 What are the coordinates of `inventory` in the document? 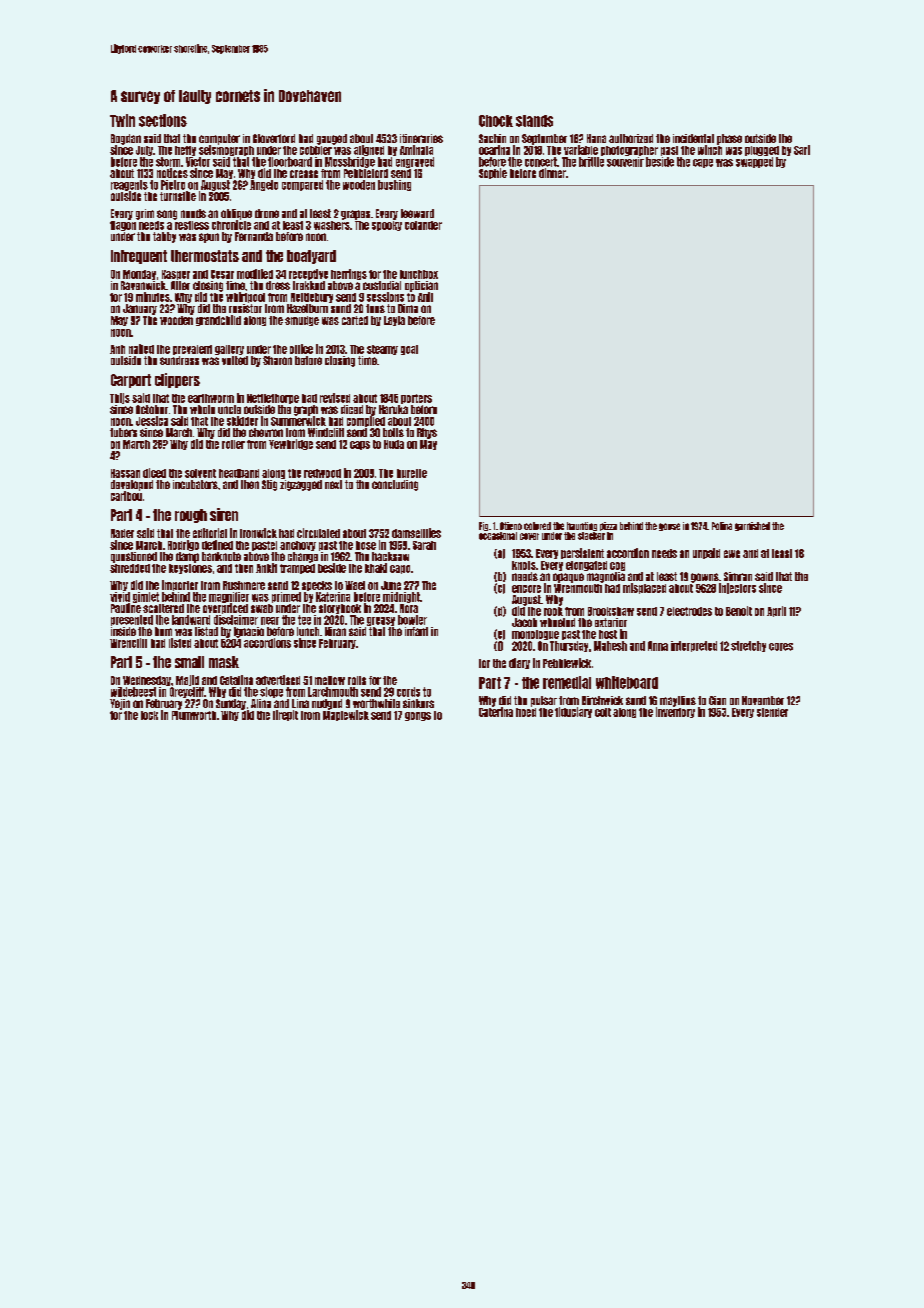 It's located at (675, 712).
